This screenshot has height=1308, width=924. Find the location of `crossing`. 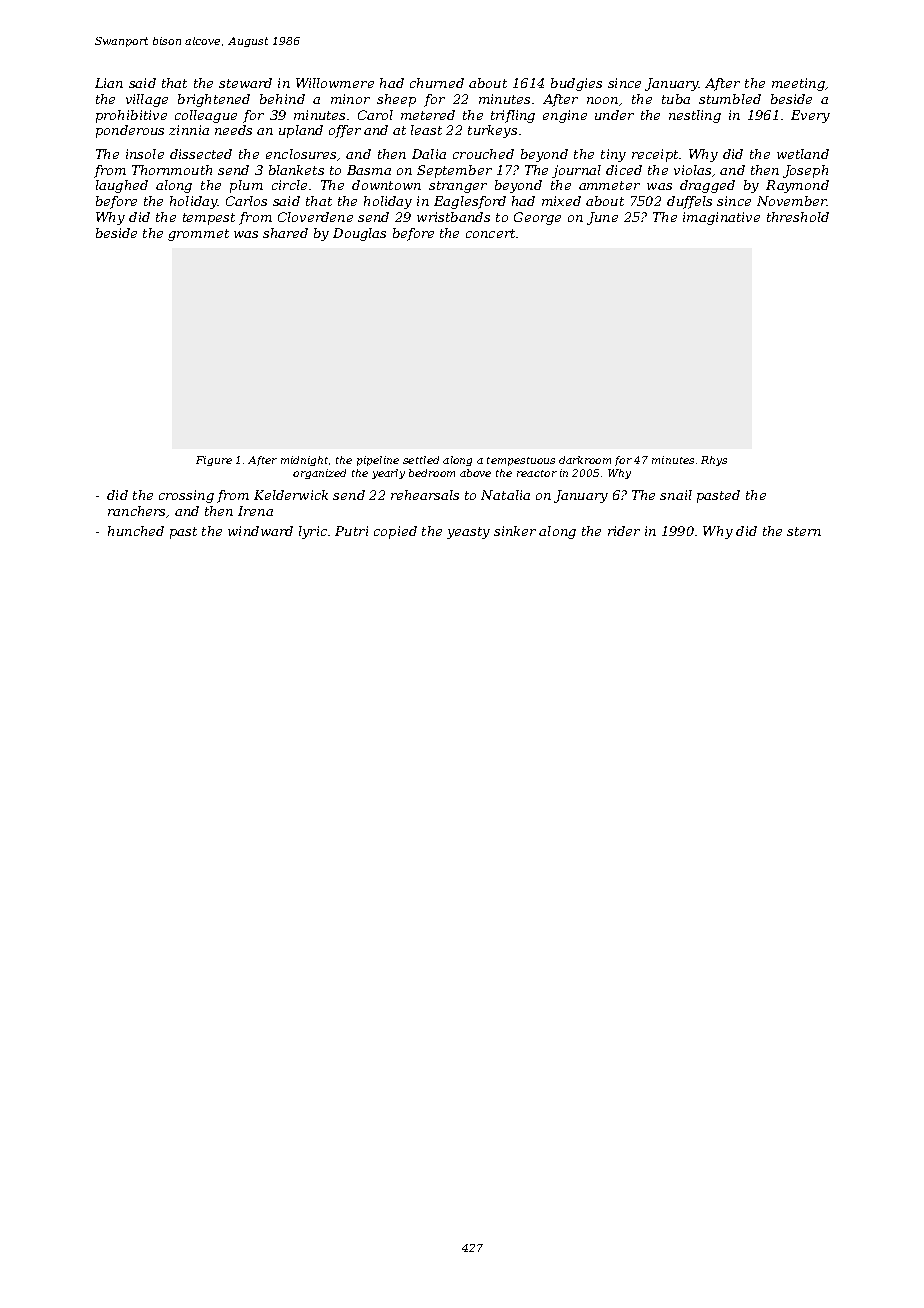

crossing is located at coordinates (186, 496).
